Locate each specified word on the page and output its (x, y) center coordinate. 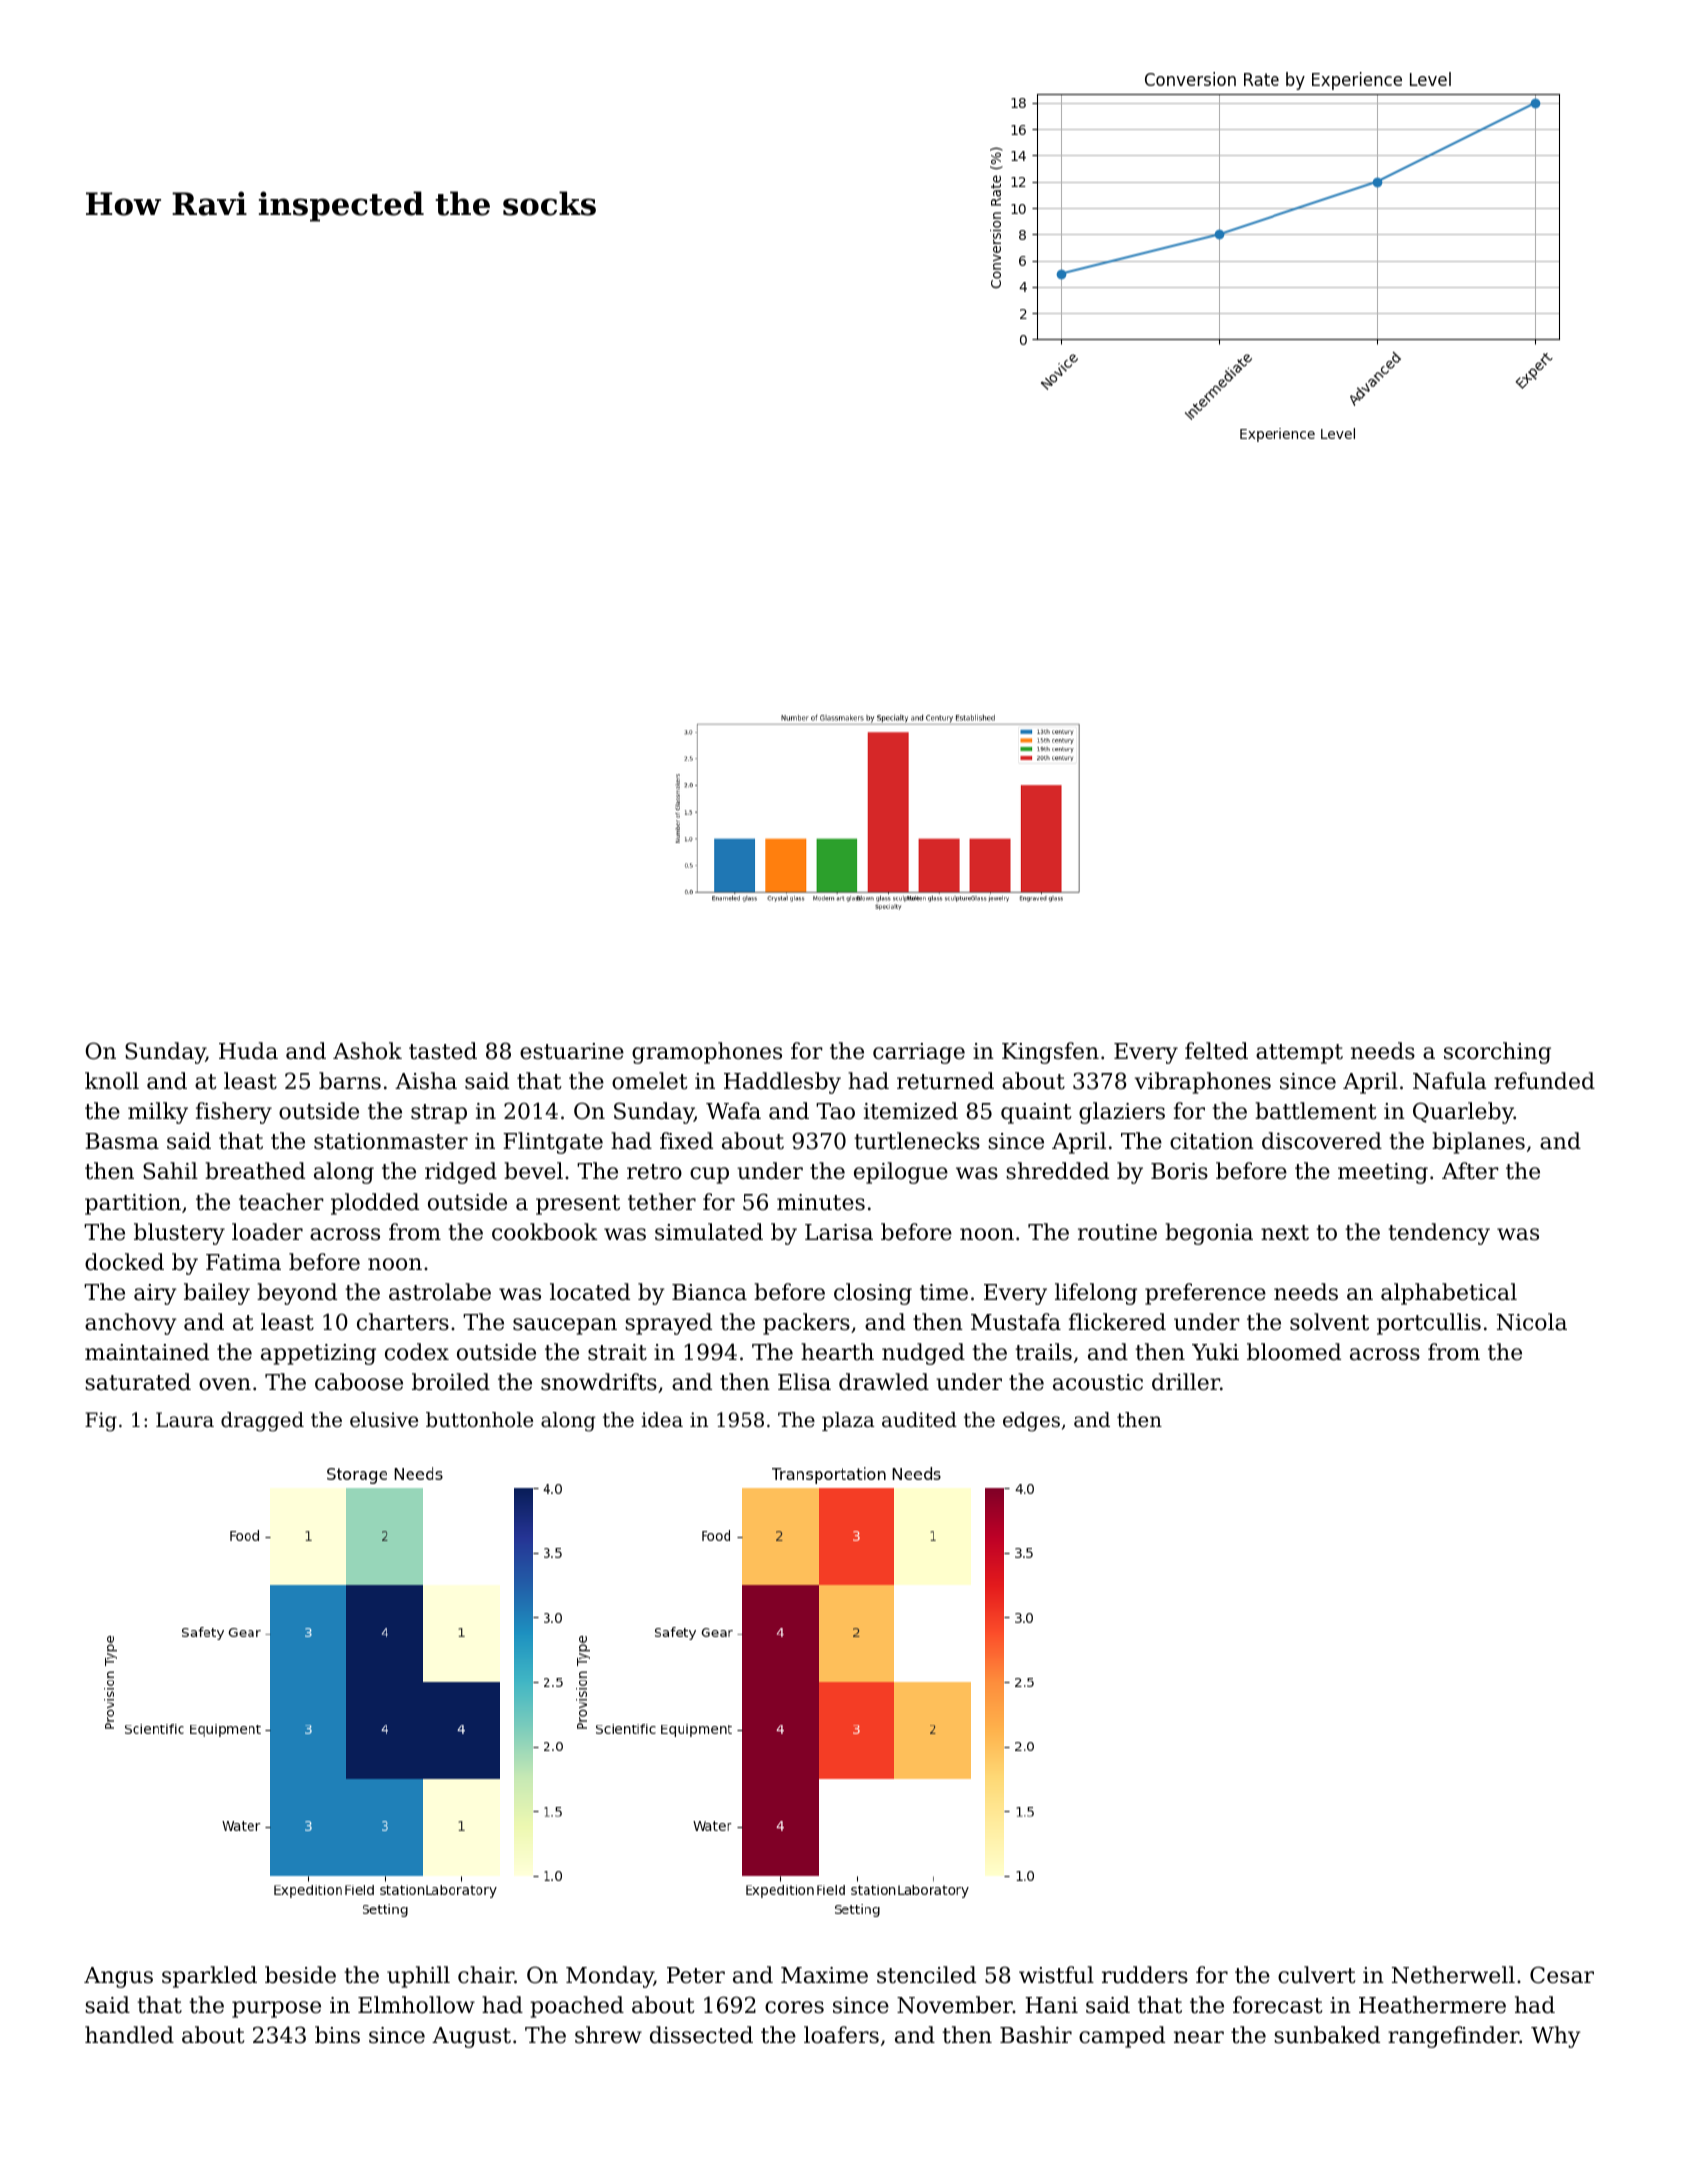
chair (486, 1975)
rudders (1145, 1975)
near (1199, 2037)
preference (1205, 1294)
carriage (919, 1053)
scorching (1497, 1053)
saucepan (565, 1326)
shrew (608, 2035)
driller (1186, 1382)
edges (1031, 1422)
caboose (359, 1382)
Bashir (1036, 2035)
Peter (696, 1975)
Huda (248, 1051)
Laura (185, 1420)
